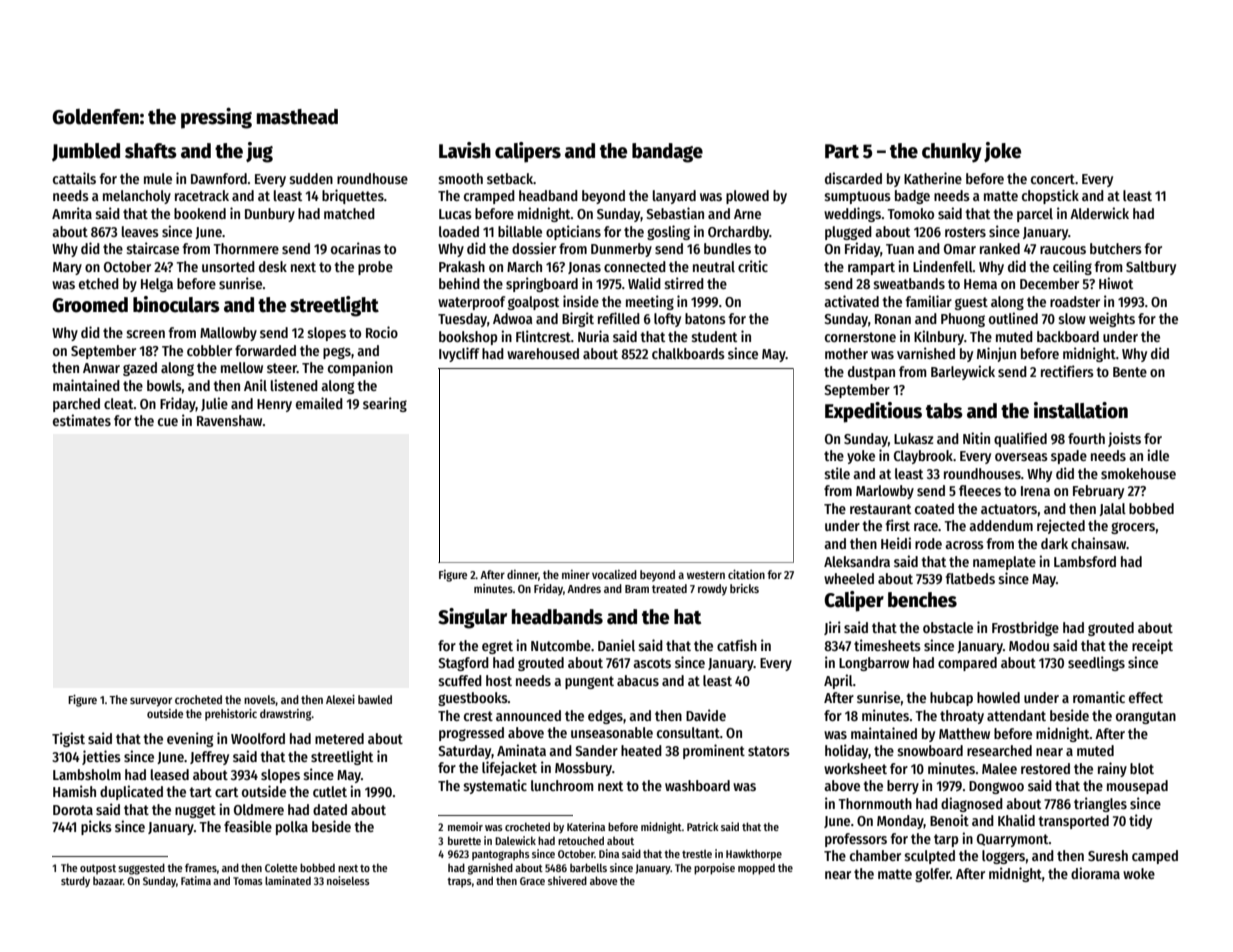 The height and width of the screenshot is (952, 1233). Describe the element at coordinates (472, 618) in the screenshot. I see `Singular` at that location.
